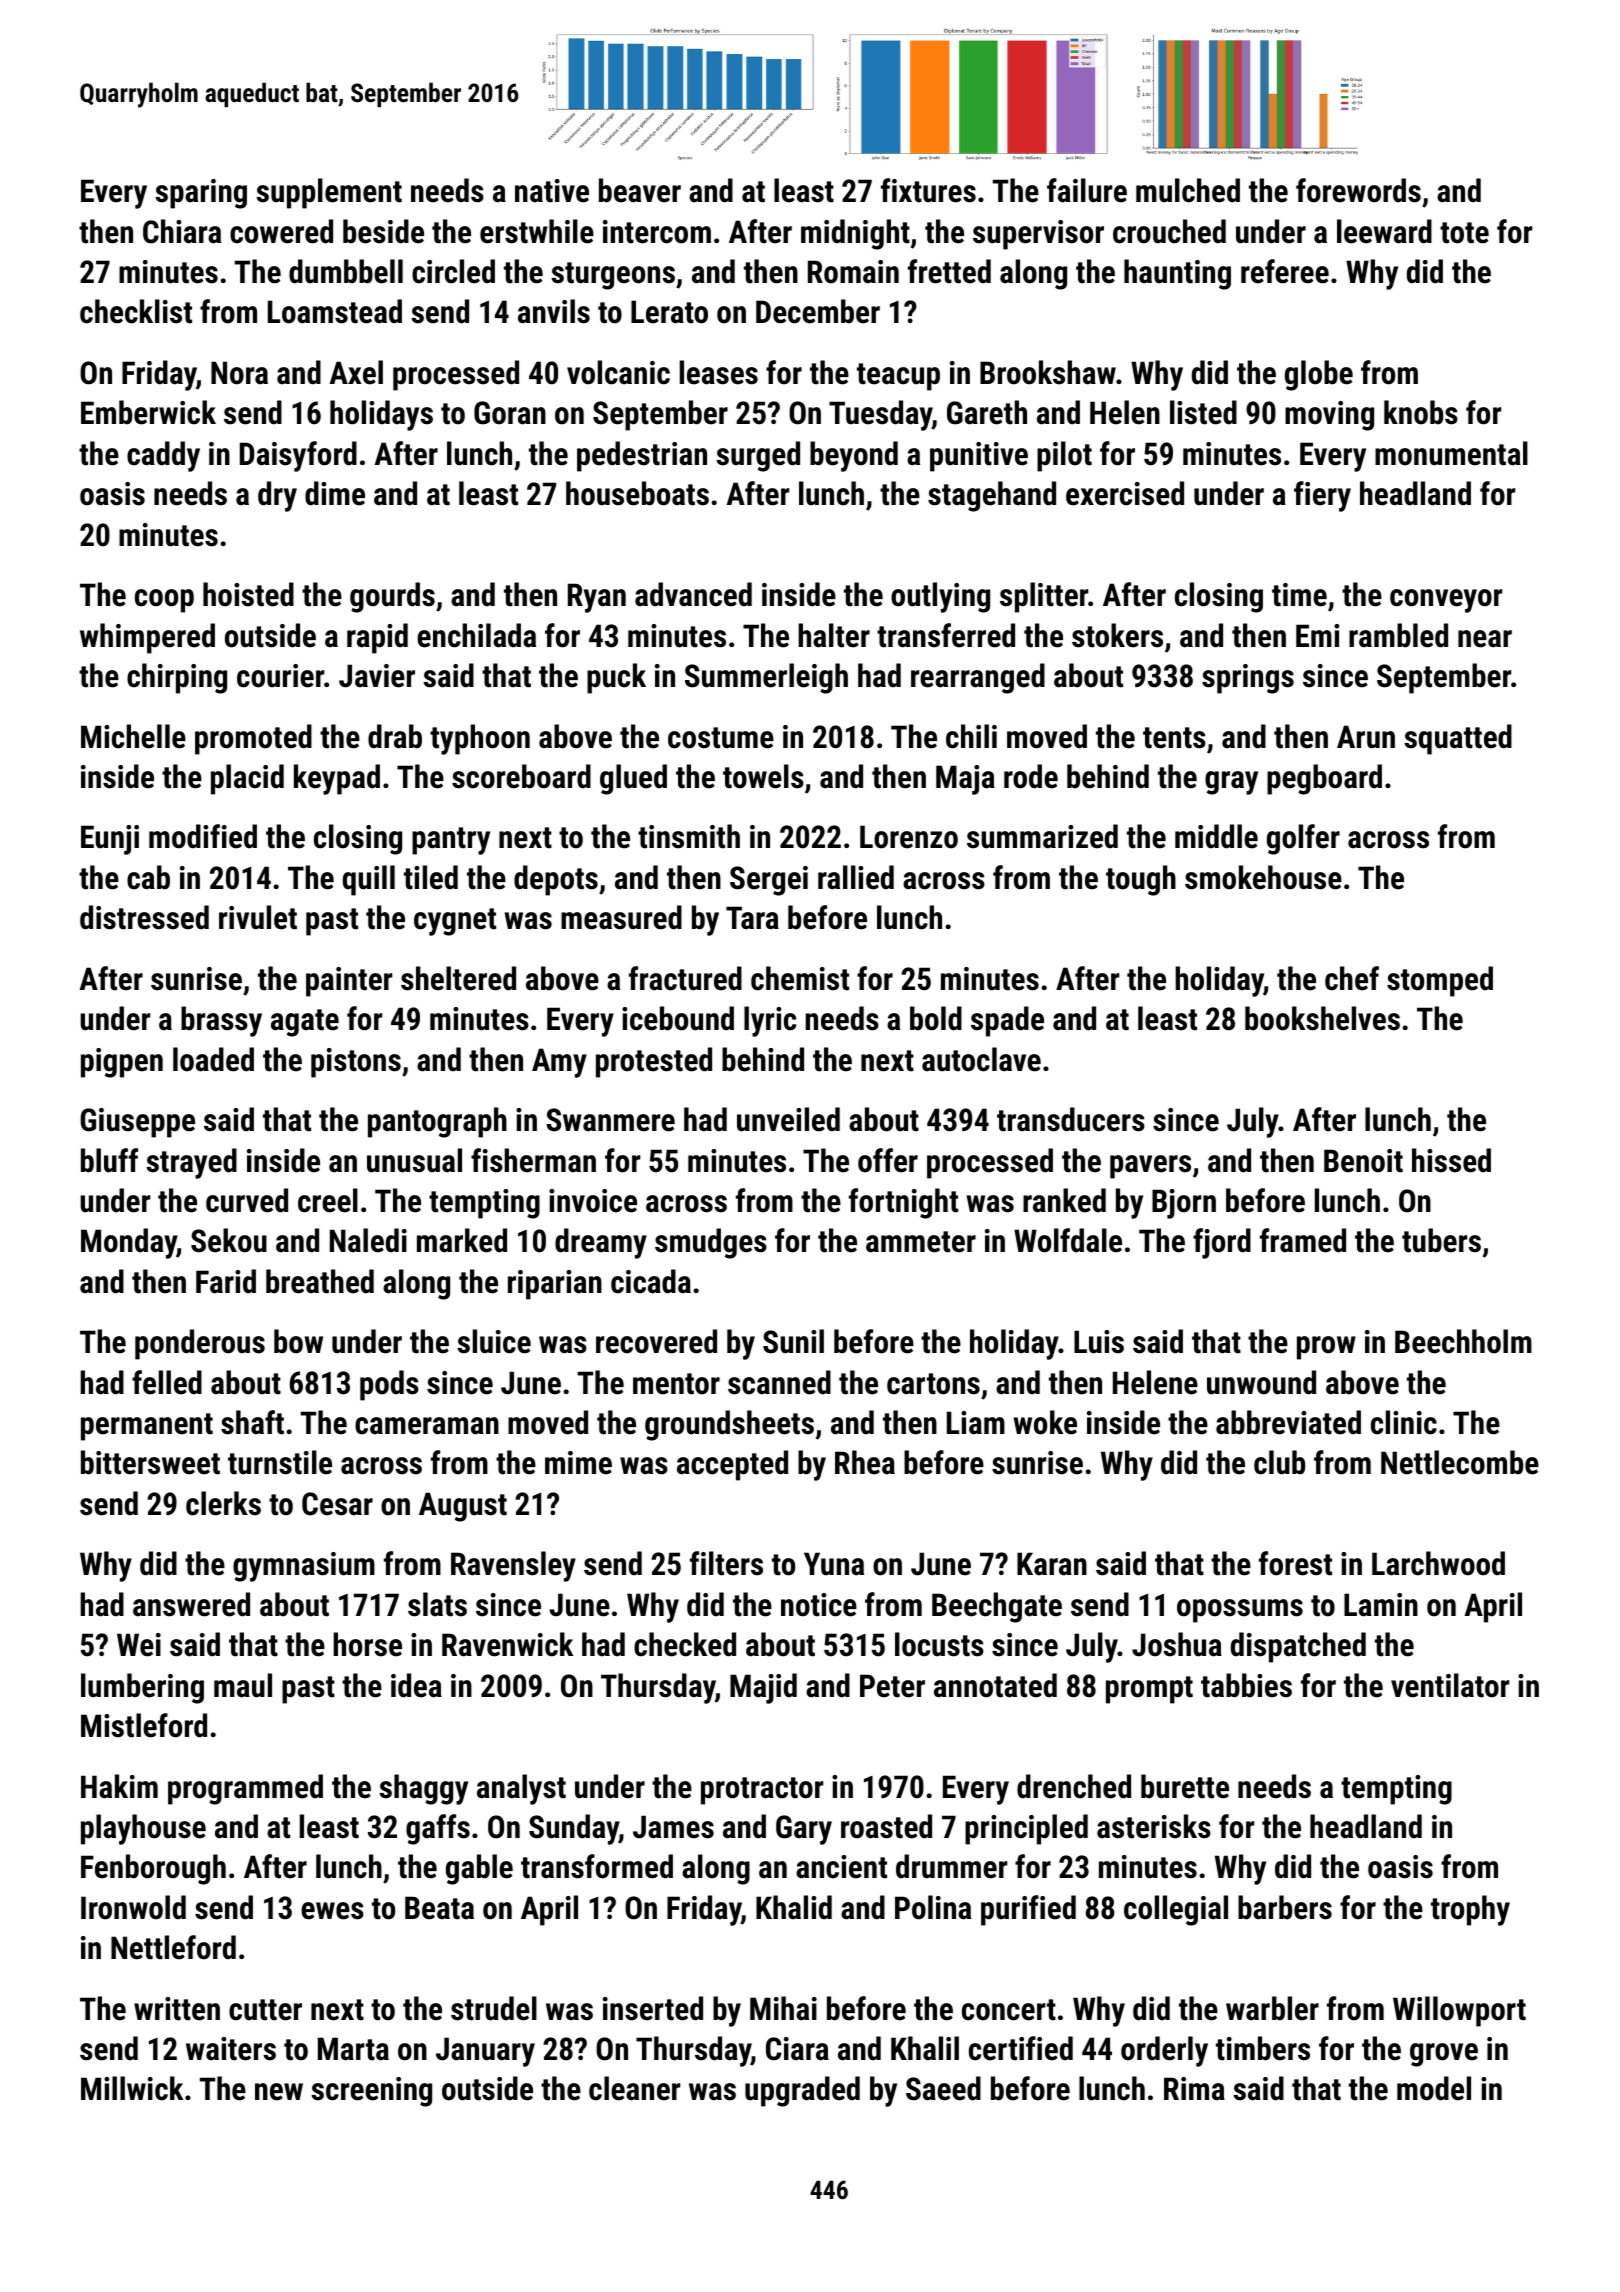  I want to click on Wolfdale, so click(1068, 1240).
